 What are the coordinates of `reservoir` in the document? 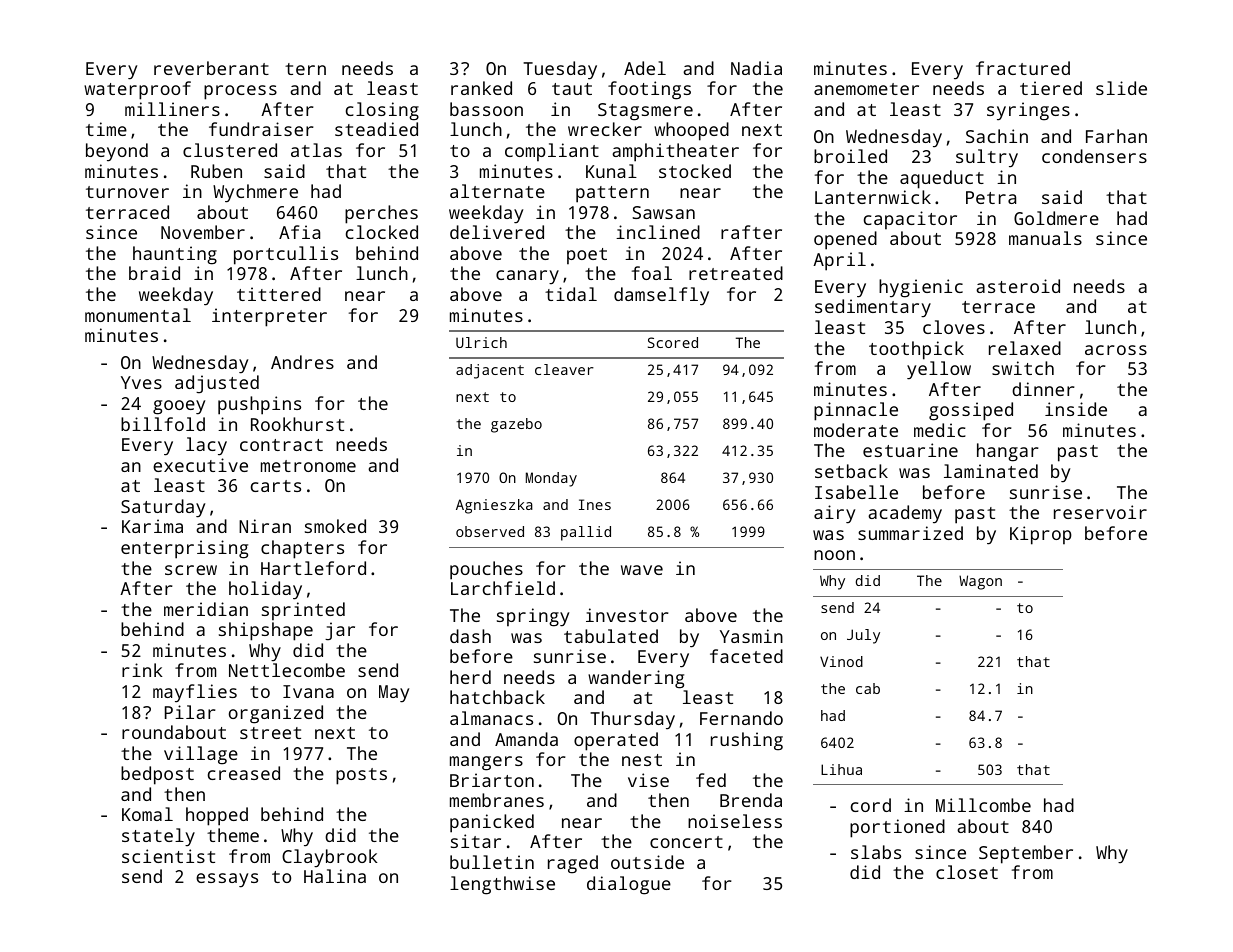 It's located at (1100, 512).
